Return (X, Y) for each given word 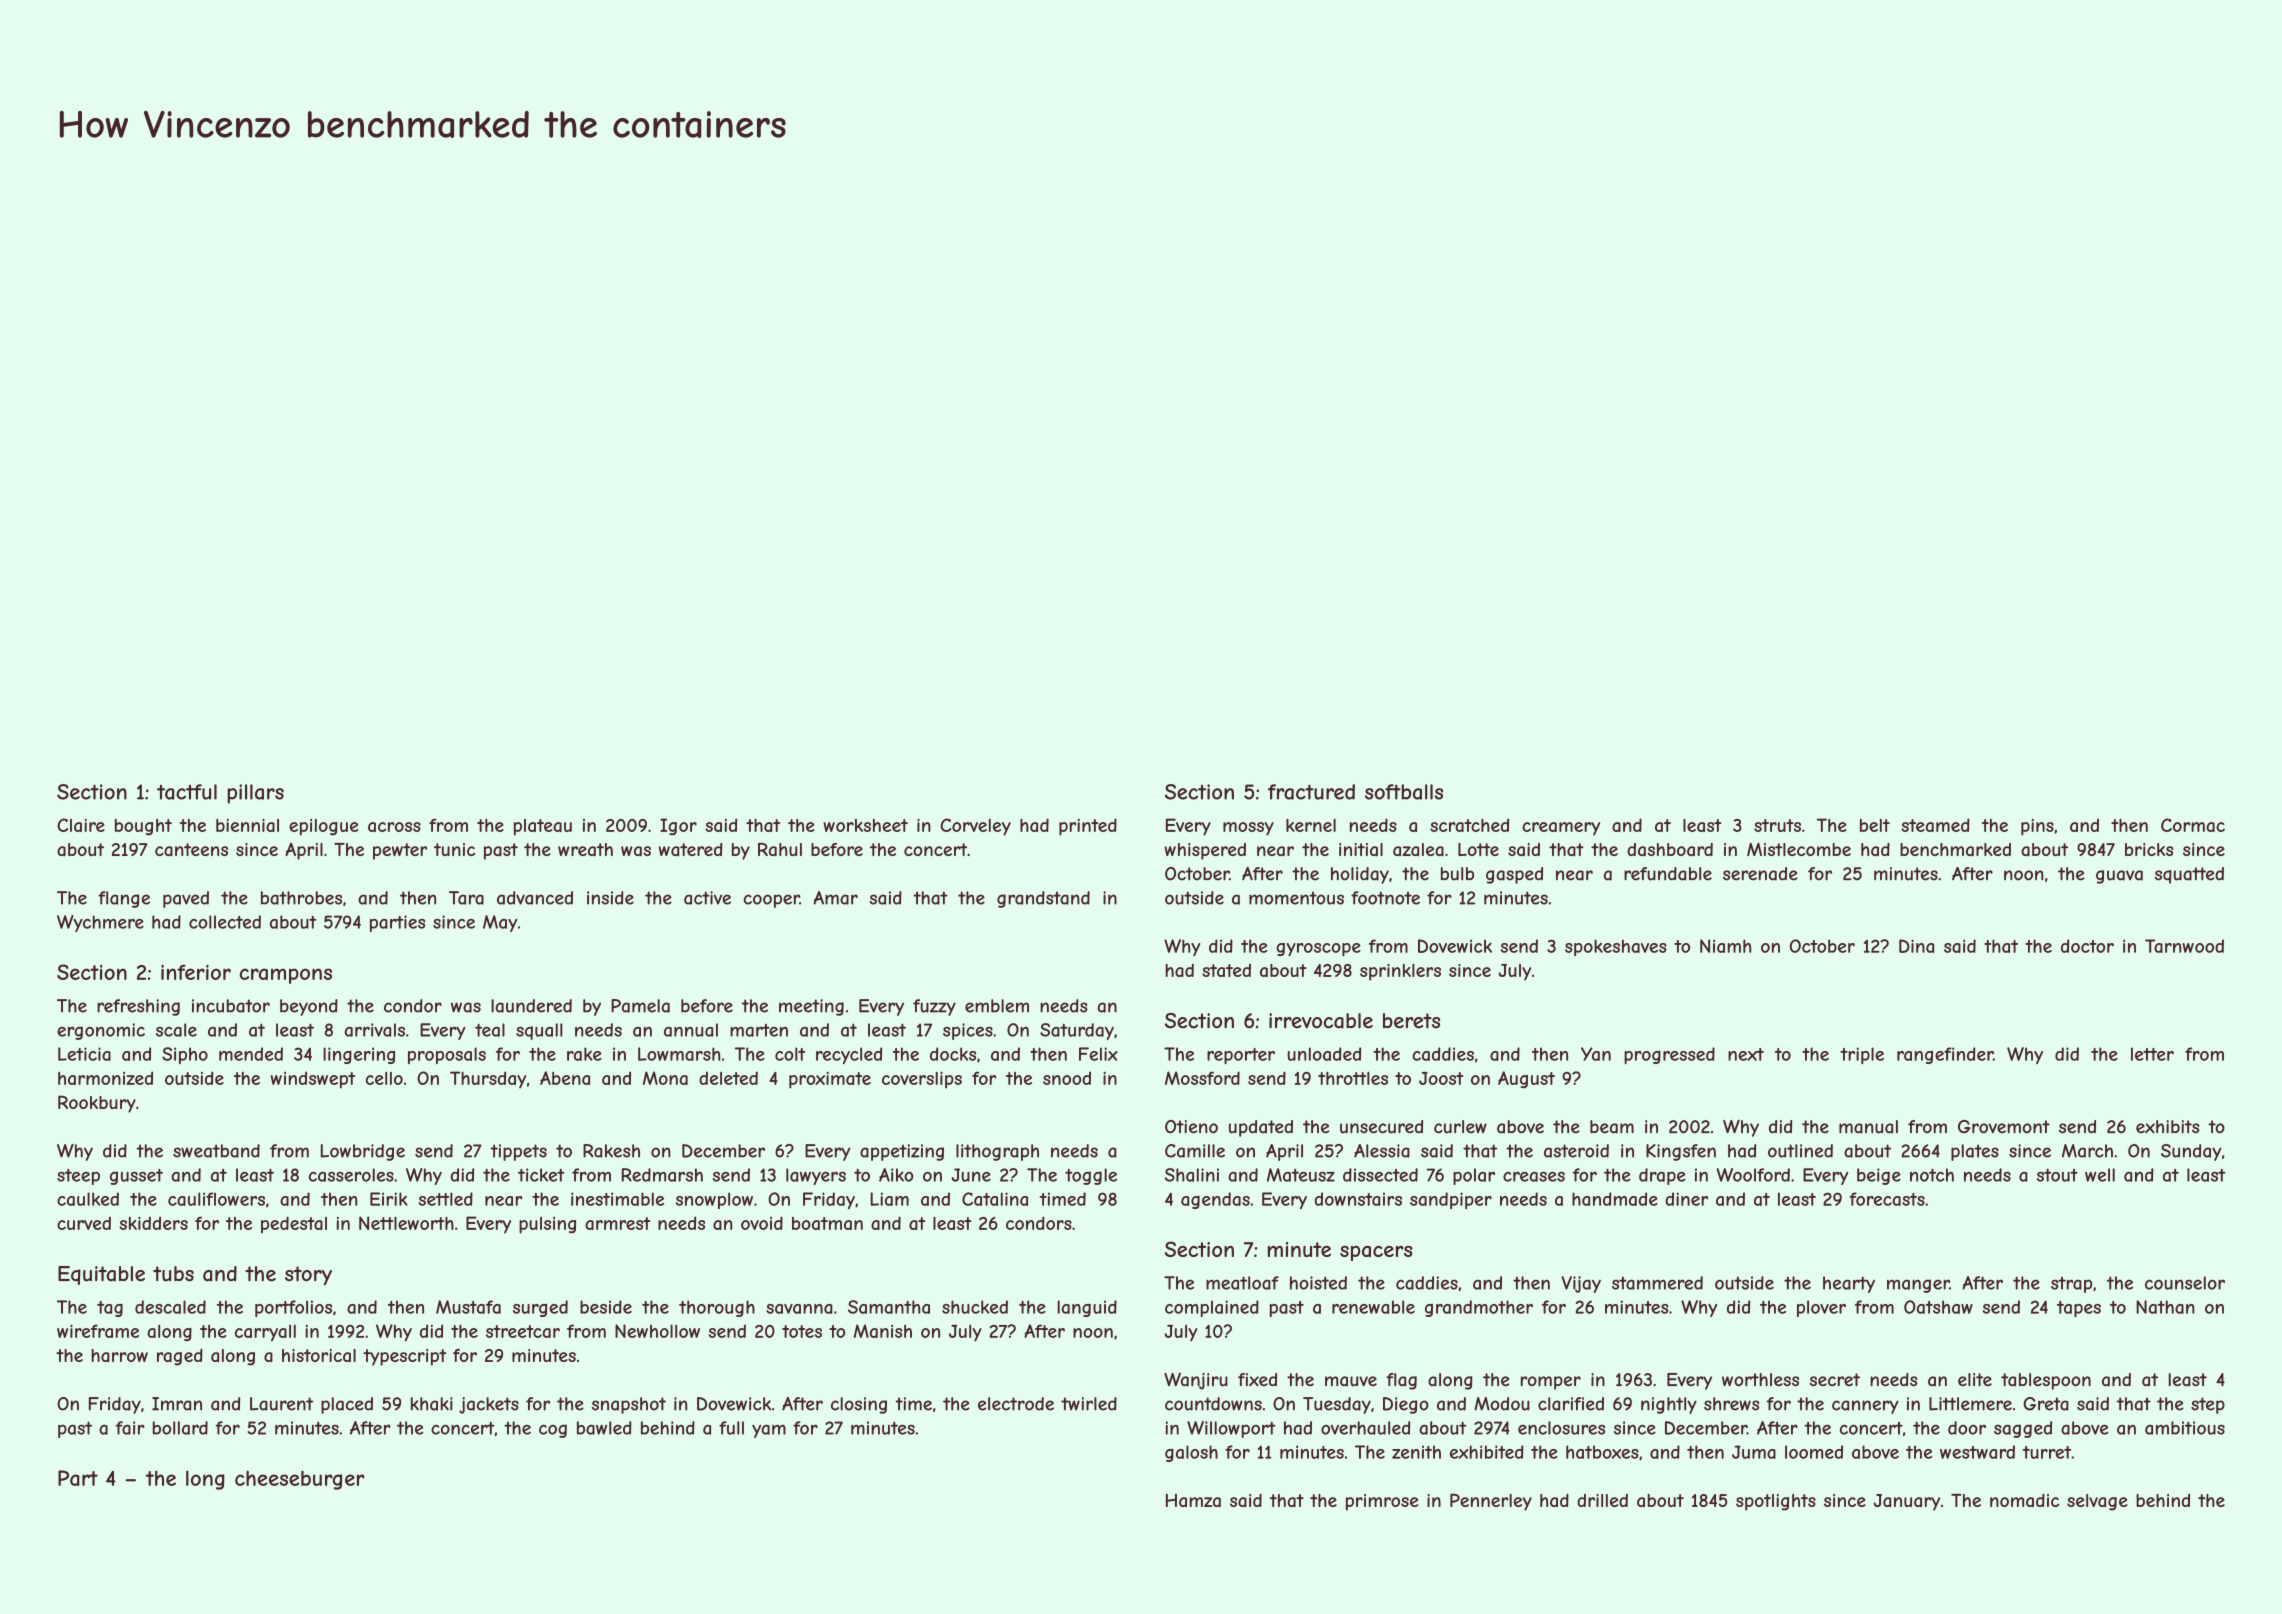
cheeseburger (300, 1480)
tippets (518, 1152)
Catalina (995, 1199)
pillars (255, 794)
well (2100, 1175)
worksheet (865, 825)
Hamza (1193, 1500)
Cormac (2193, 825)
